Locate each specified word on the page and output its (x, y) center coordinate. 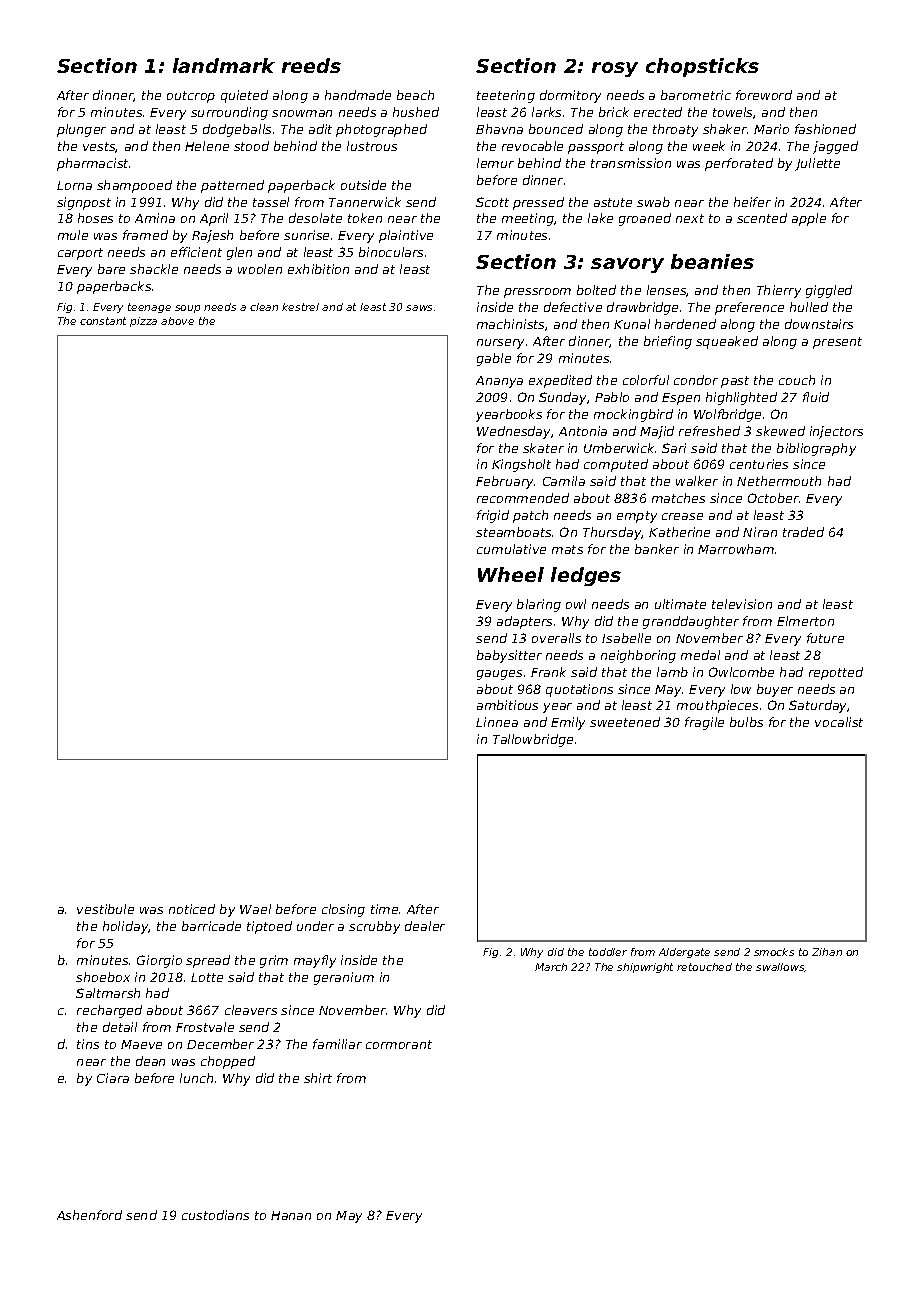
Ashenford (89, 1215)
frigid (493, 516)
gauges (499, 675)
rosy (615, 69)
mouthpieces (717, 706)
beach (415, 95)
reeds (311, 65)
